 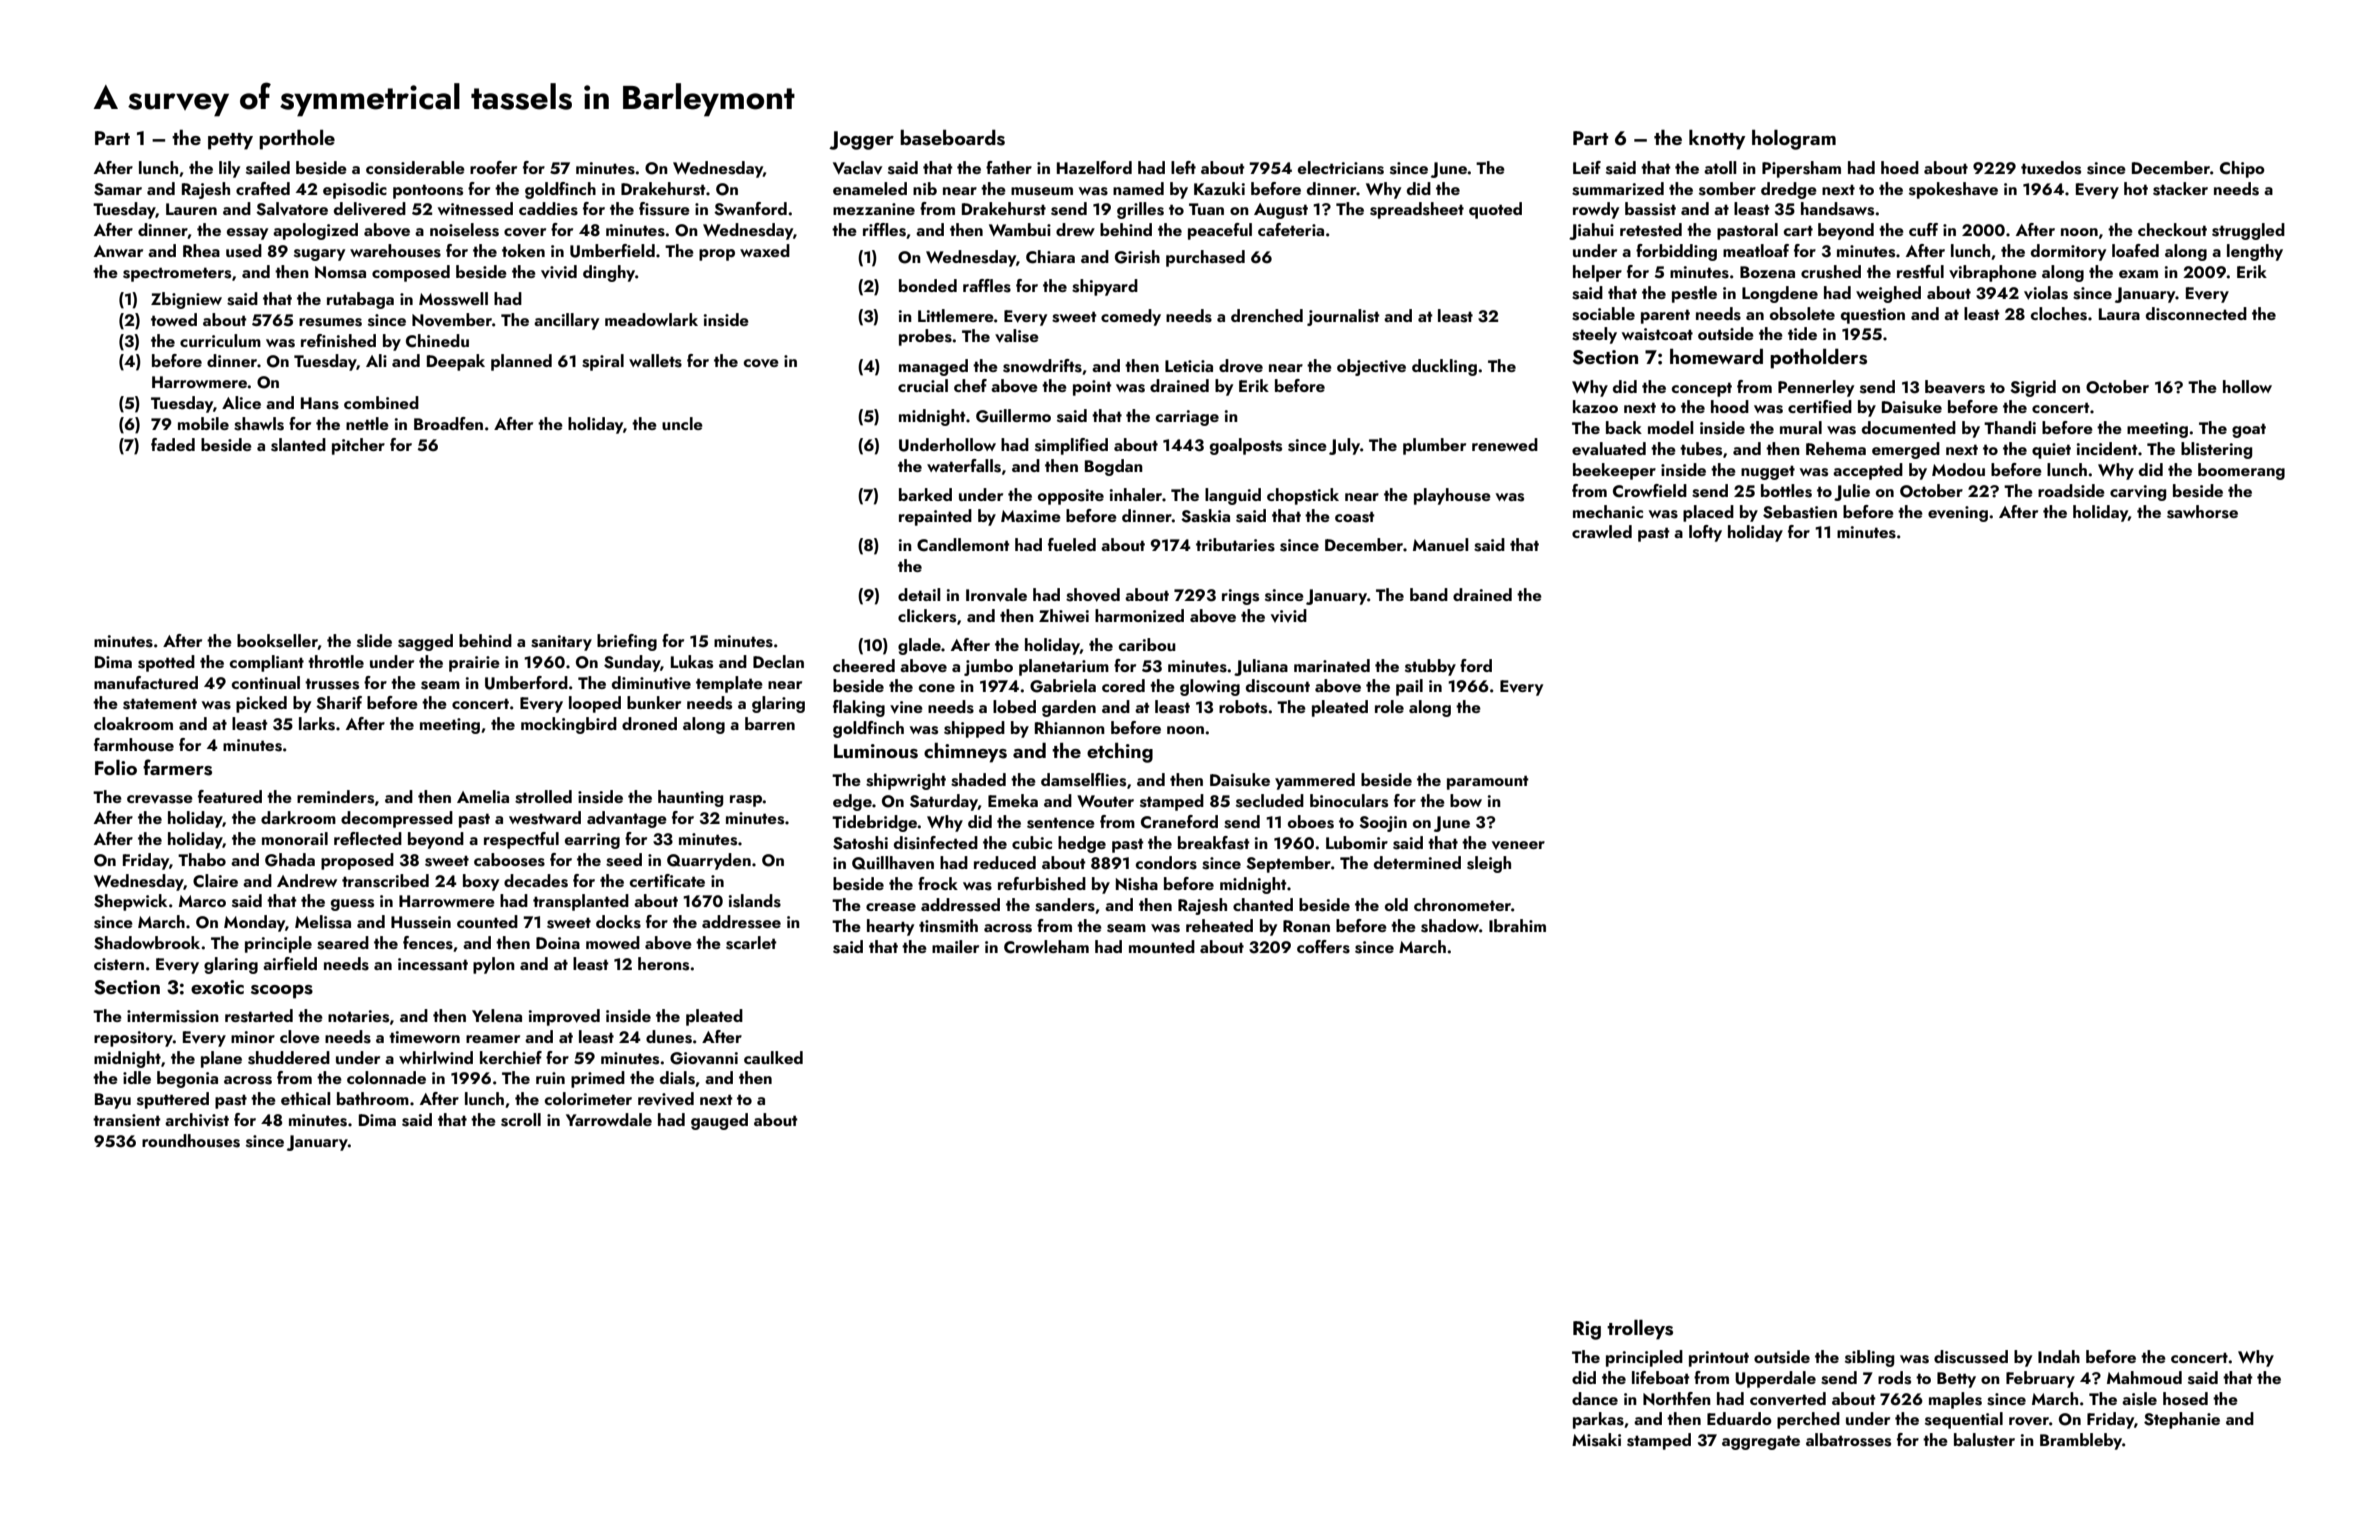 I want to click on baseboards, so click(x=952, y=138).
